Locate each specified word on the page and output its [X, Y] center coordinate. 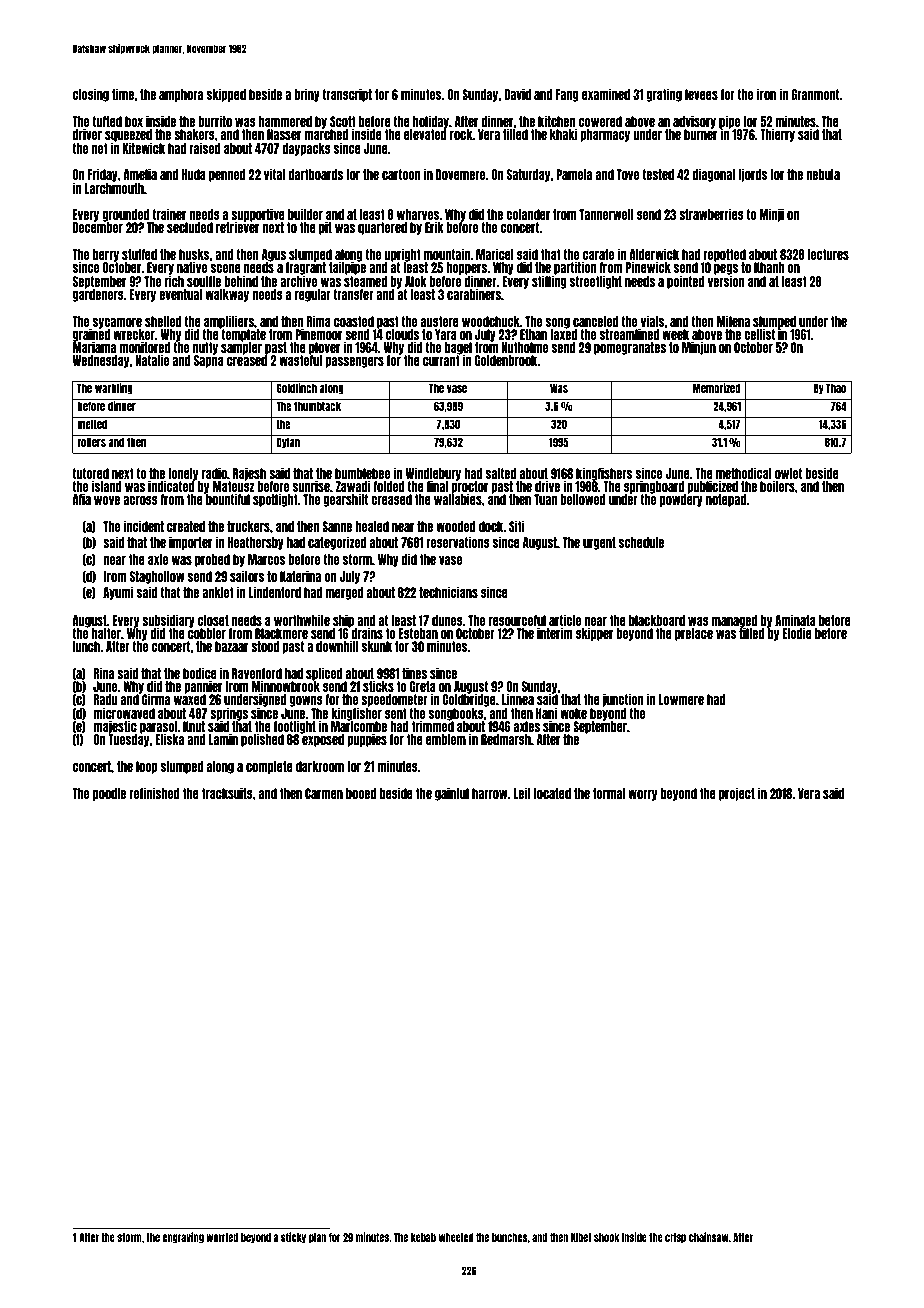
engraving [183, 1238]
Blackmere [281, 633]
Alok [416, 281]
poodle [109, 794]
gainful [452, 794]
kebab [423, 1237]
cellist [759, 334]
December [98, 228]
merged [345, 593]
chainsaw [709, 1237]
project [737, 794]
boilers [777, 486]
